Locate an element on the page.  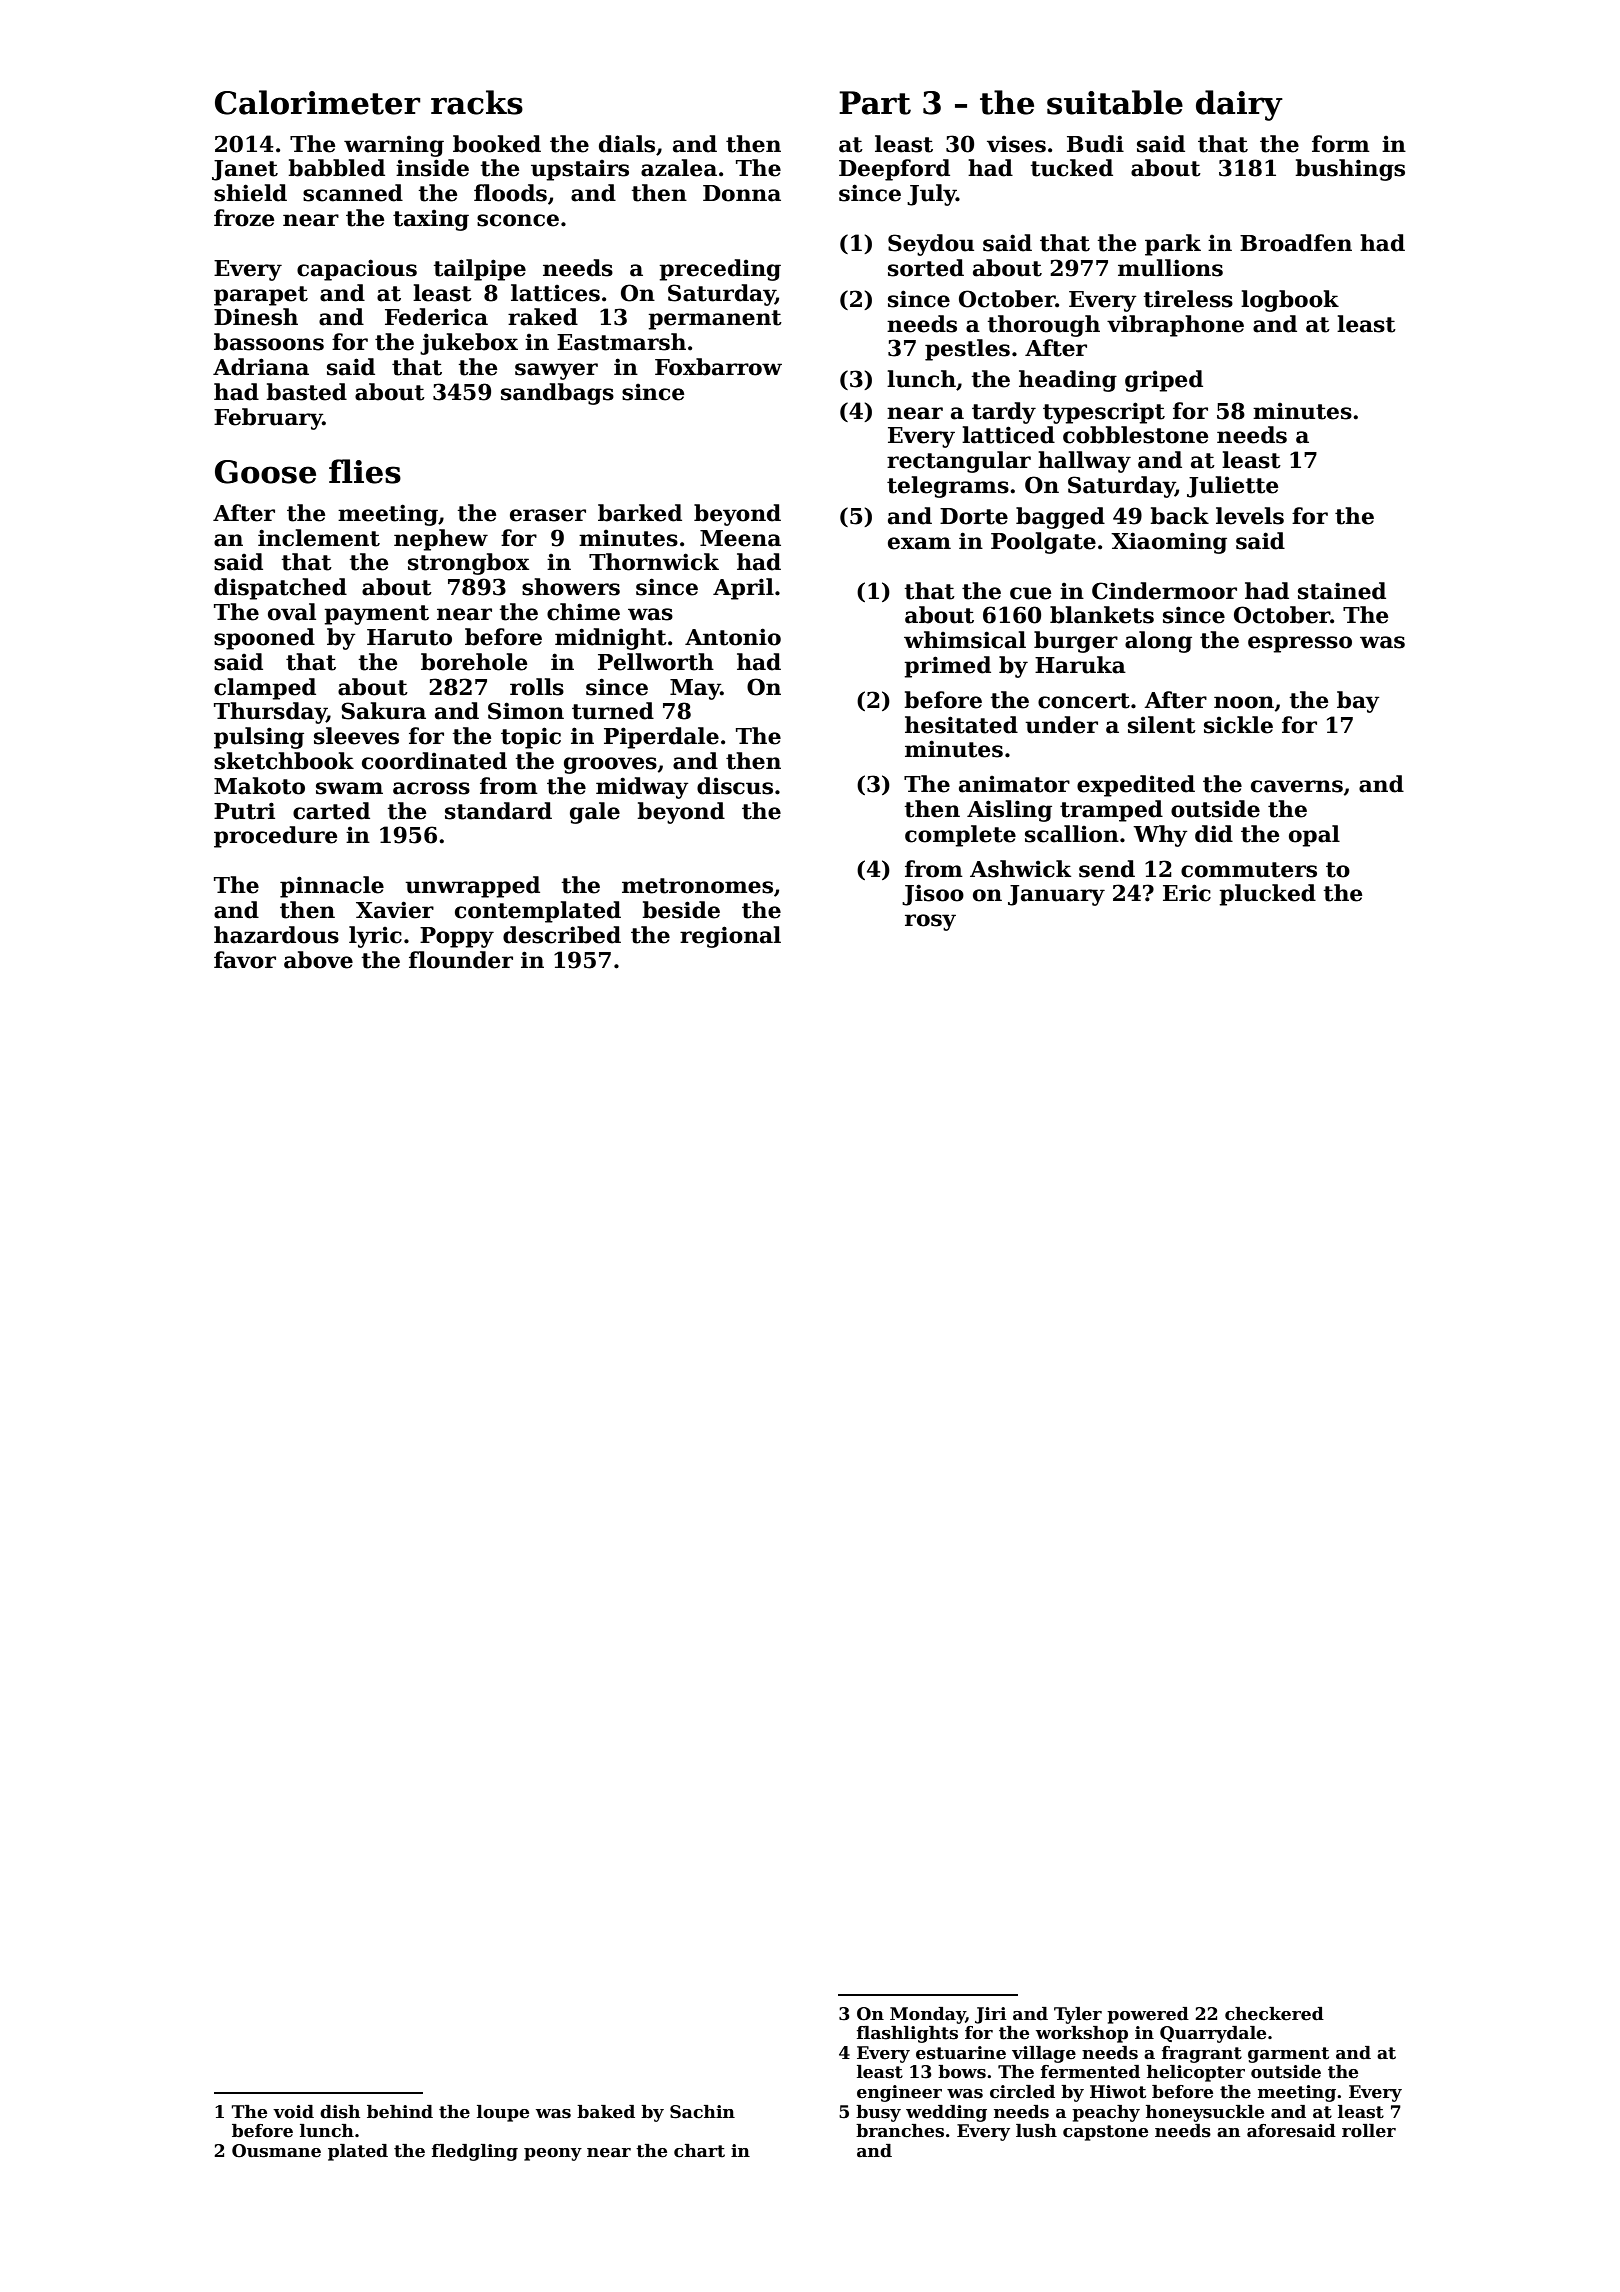
Poppy is located at coordinates (457, 937).
